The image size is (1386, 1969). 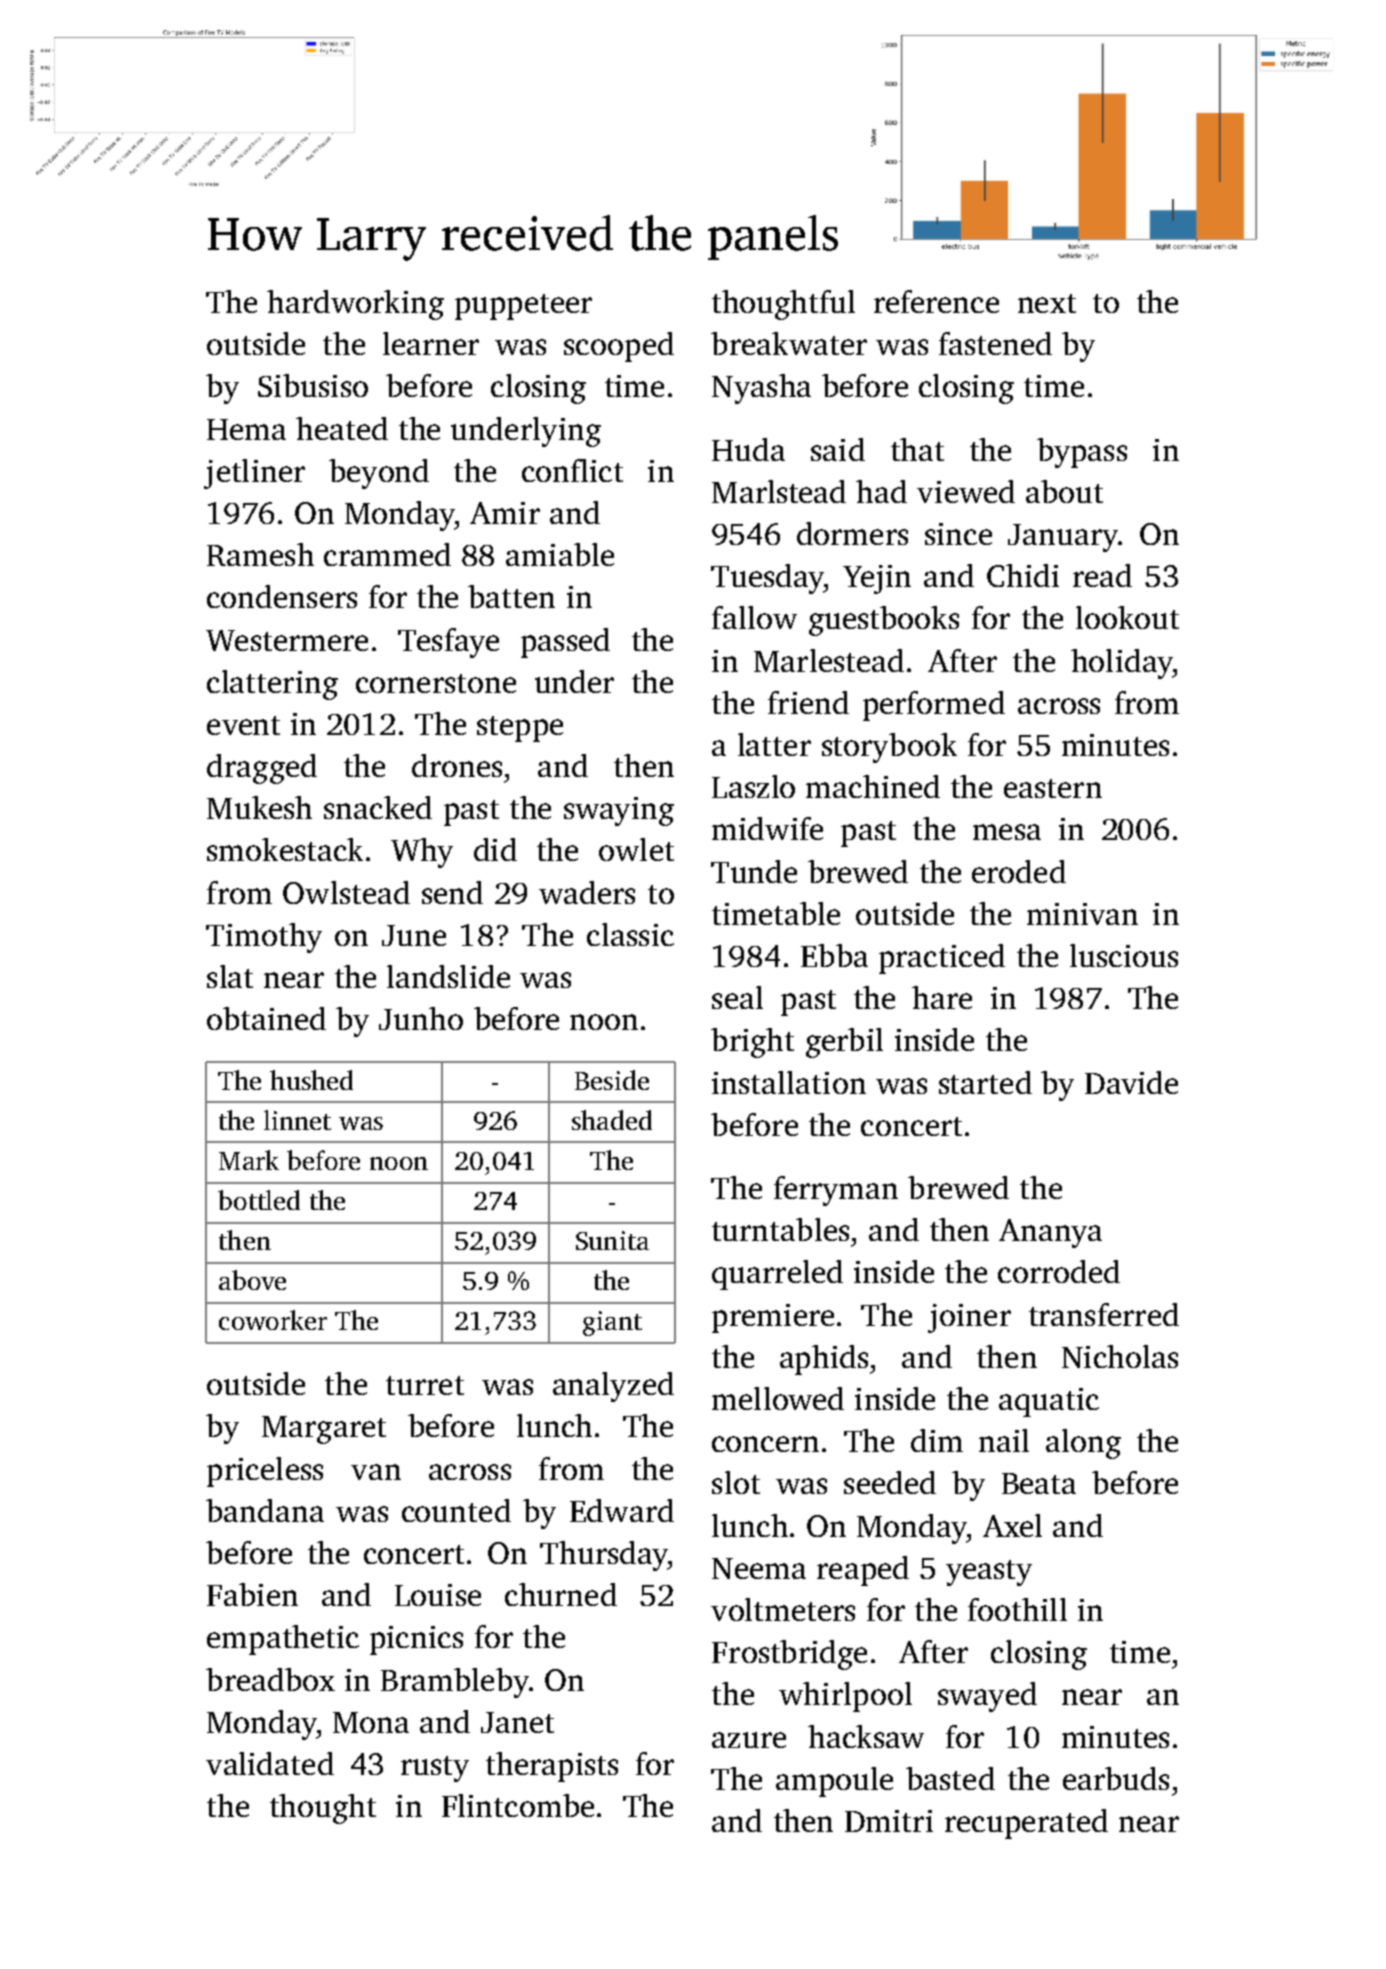 I want to click on holiday, so click(x=1121, y=664).
